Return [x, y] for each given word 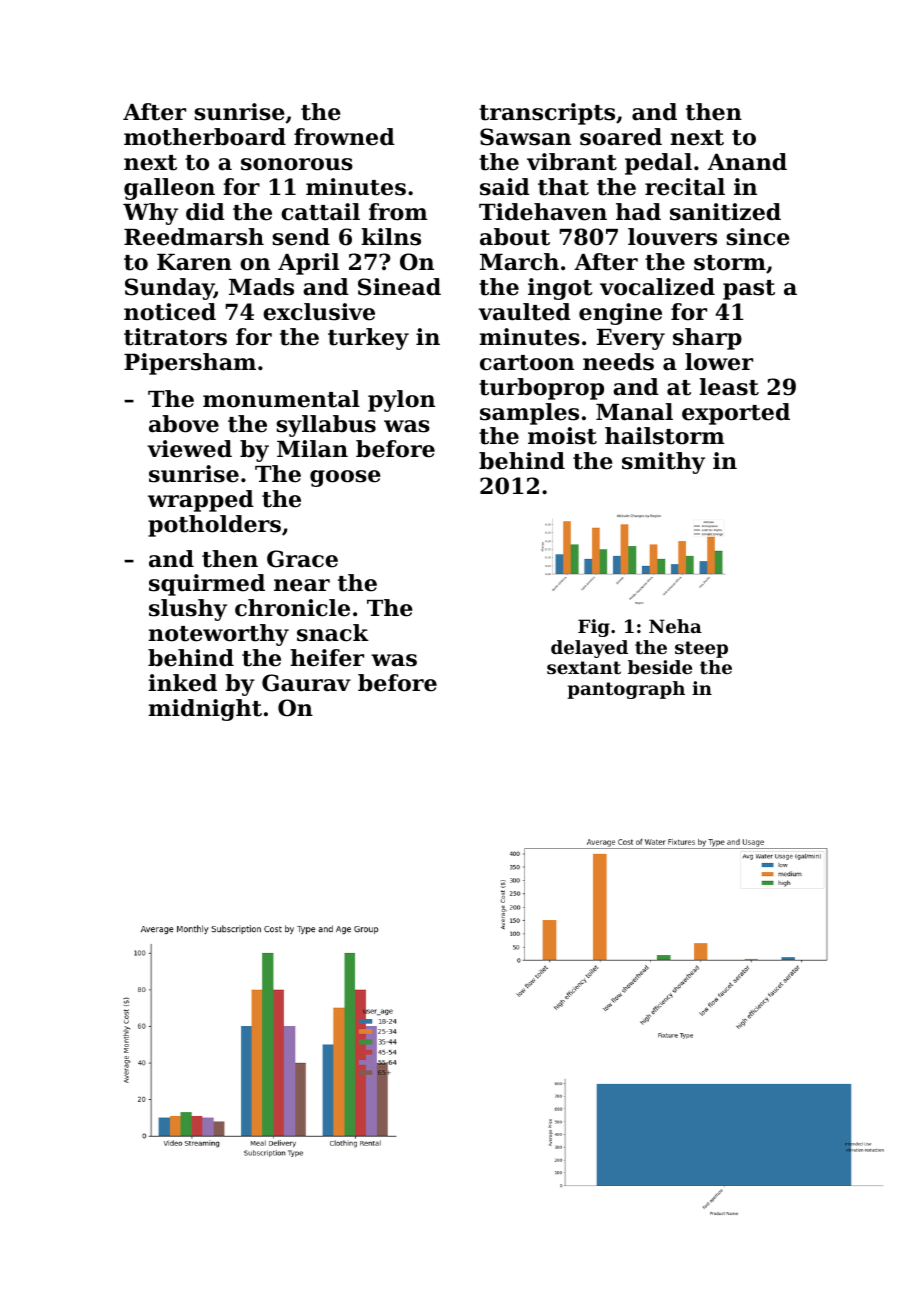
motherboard [205, 137]
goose [345, 478]
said [505, 187]
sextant [584, 667]
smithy [663, 463]
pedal [658, 164]
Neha [675, 626]
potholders [214, 526]
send [301, 237]
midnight [205, 710]
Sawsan [525, 137]
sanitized [725, 212]
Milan [312, 449]
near [302, 585]
